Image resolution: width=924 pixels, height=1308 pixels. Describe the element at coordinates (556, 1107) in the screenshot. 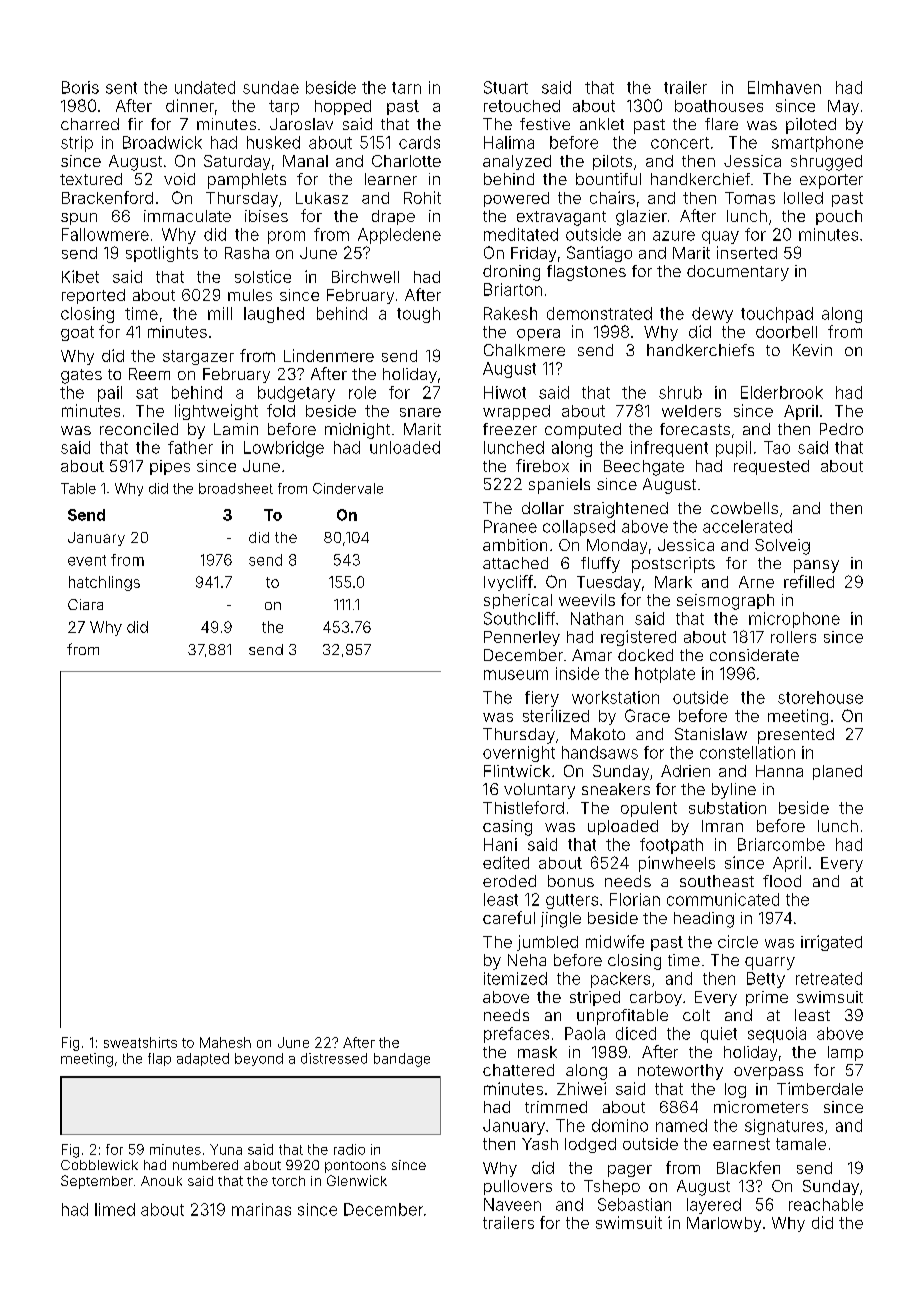

I see `trimmed` at that location.
